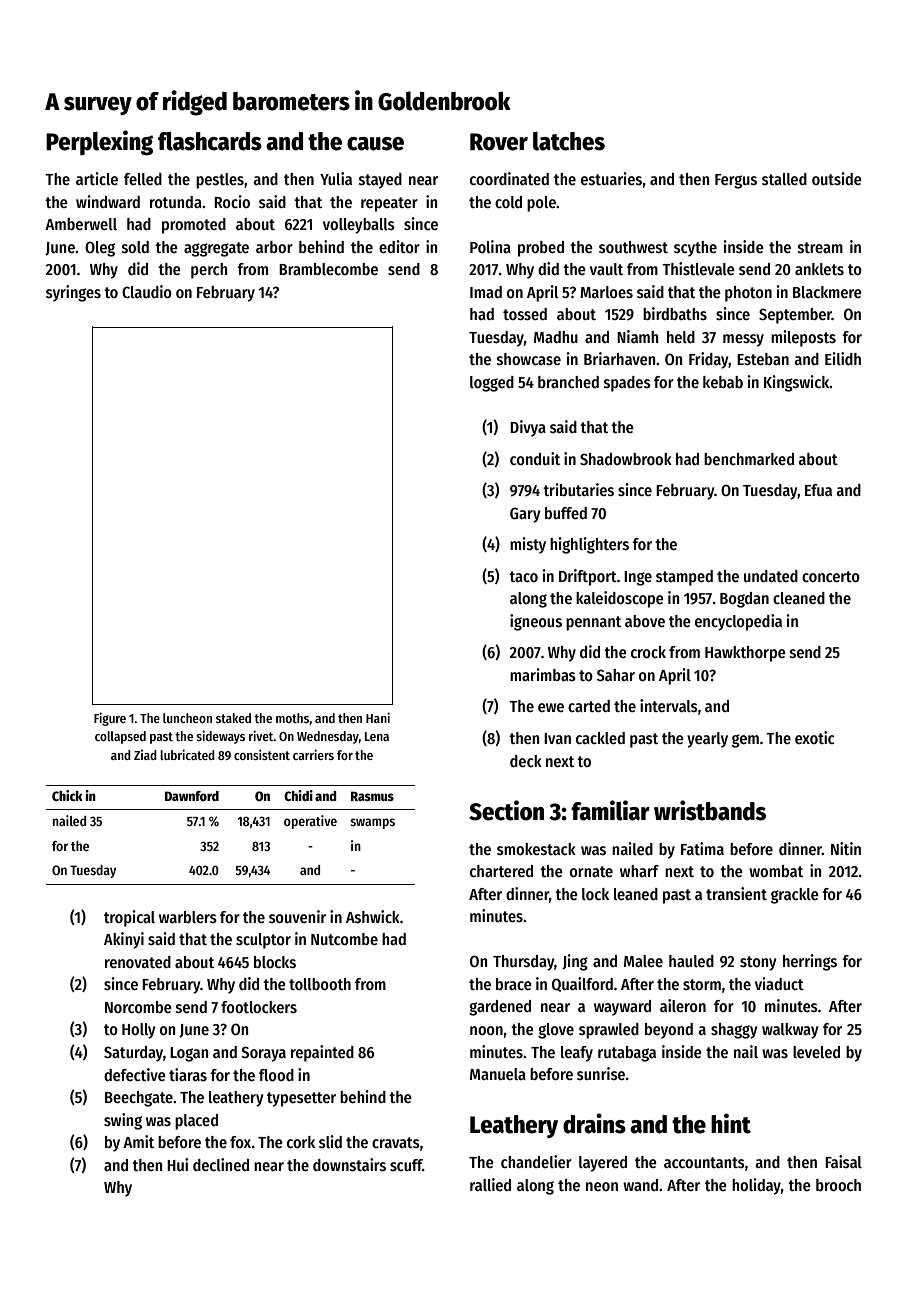 The image size is (908, 1316). Describe the element at coordinates (528, 428) in the screenshot. I see `Divya` at that location.
